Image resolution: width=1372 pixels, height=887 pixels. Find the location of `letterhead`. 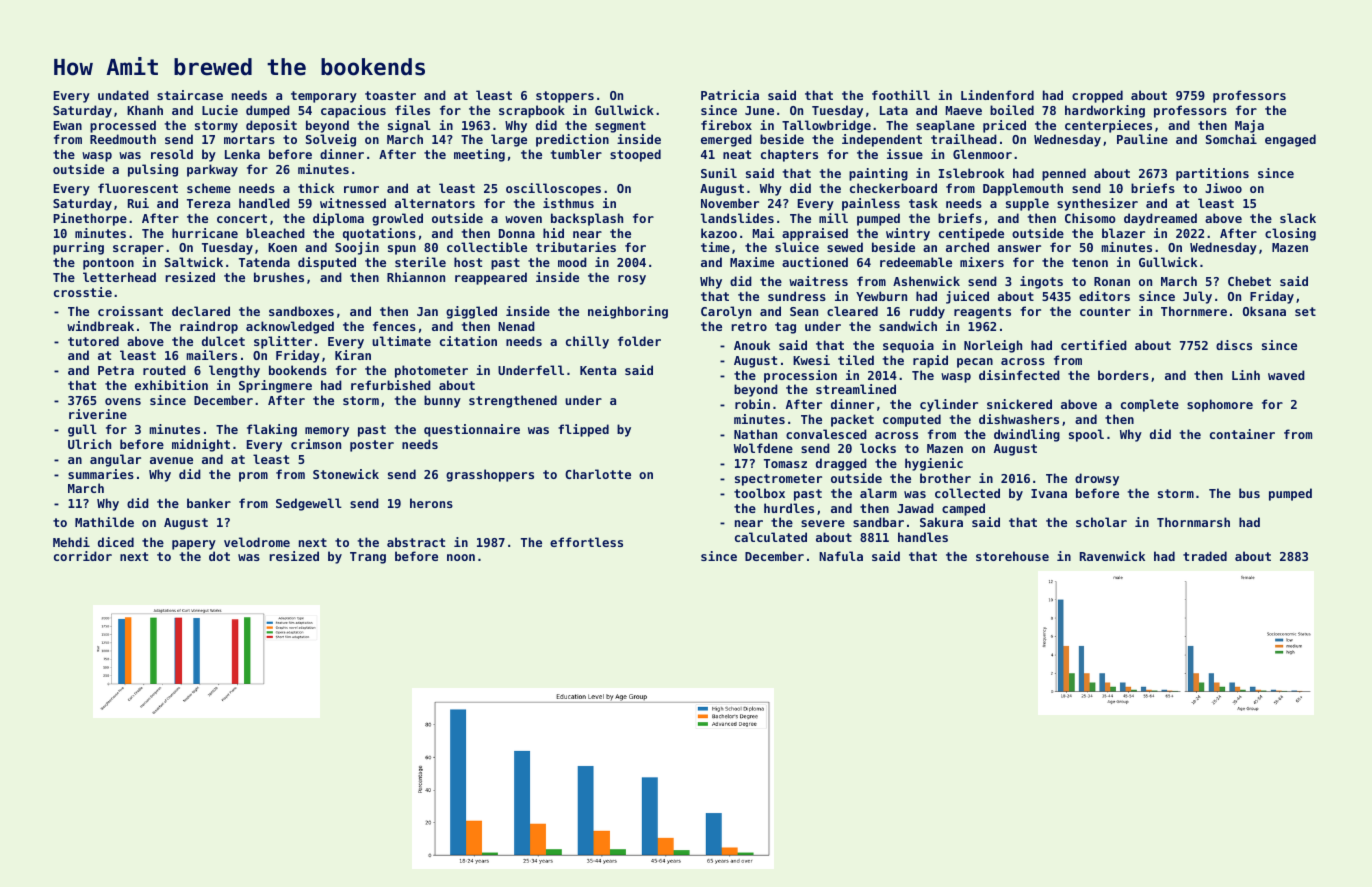

letterhead is located at coordinates (119, 277).
